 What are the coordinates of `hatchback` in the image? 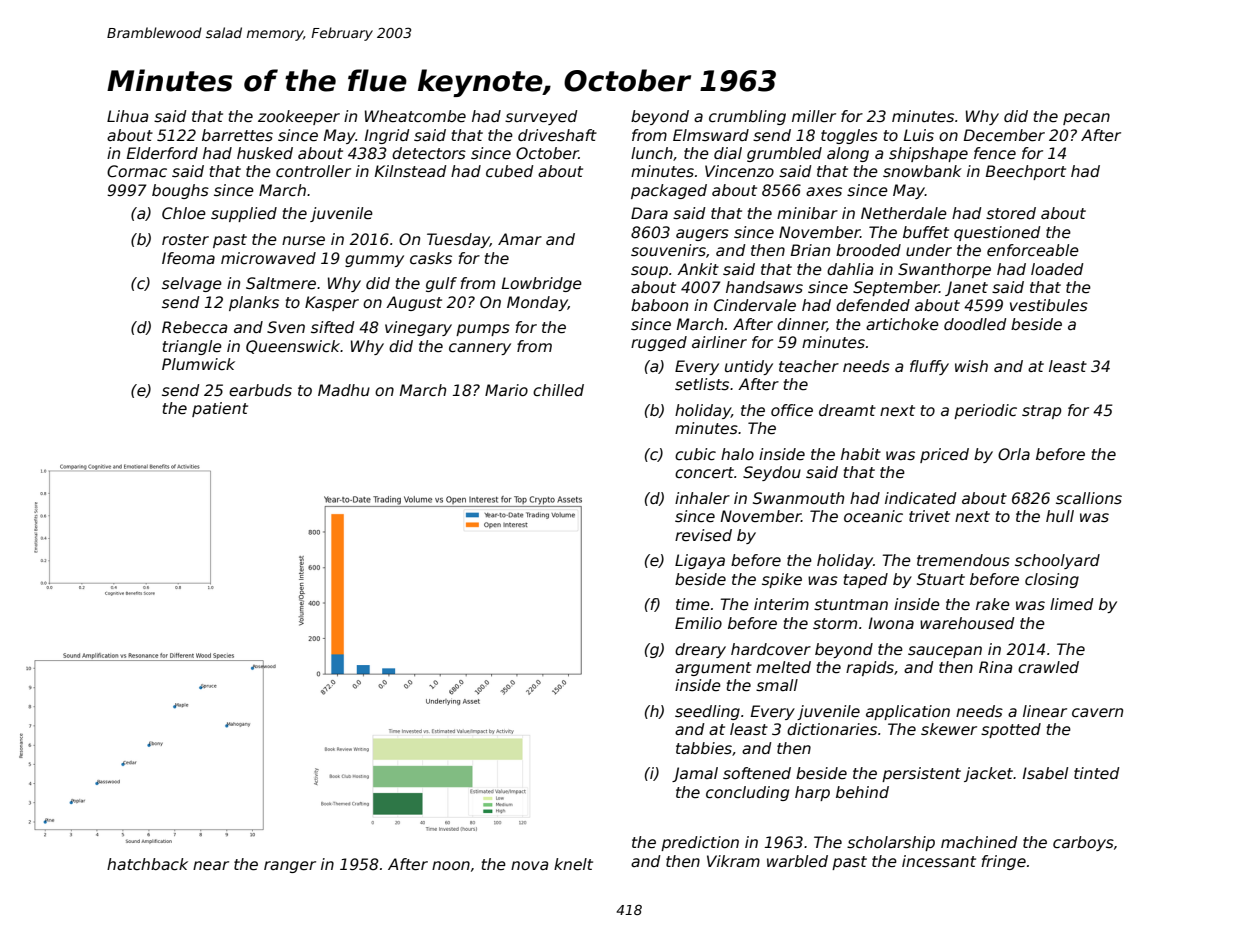 It's located at (147, 864).
